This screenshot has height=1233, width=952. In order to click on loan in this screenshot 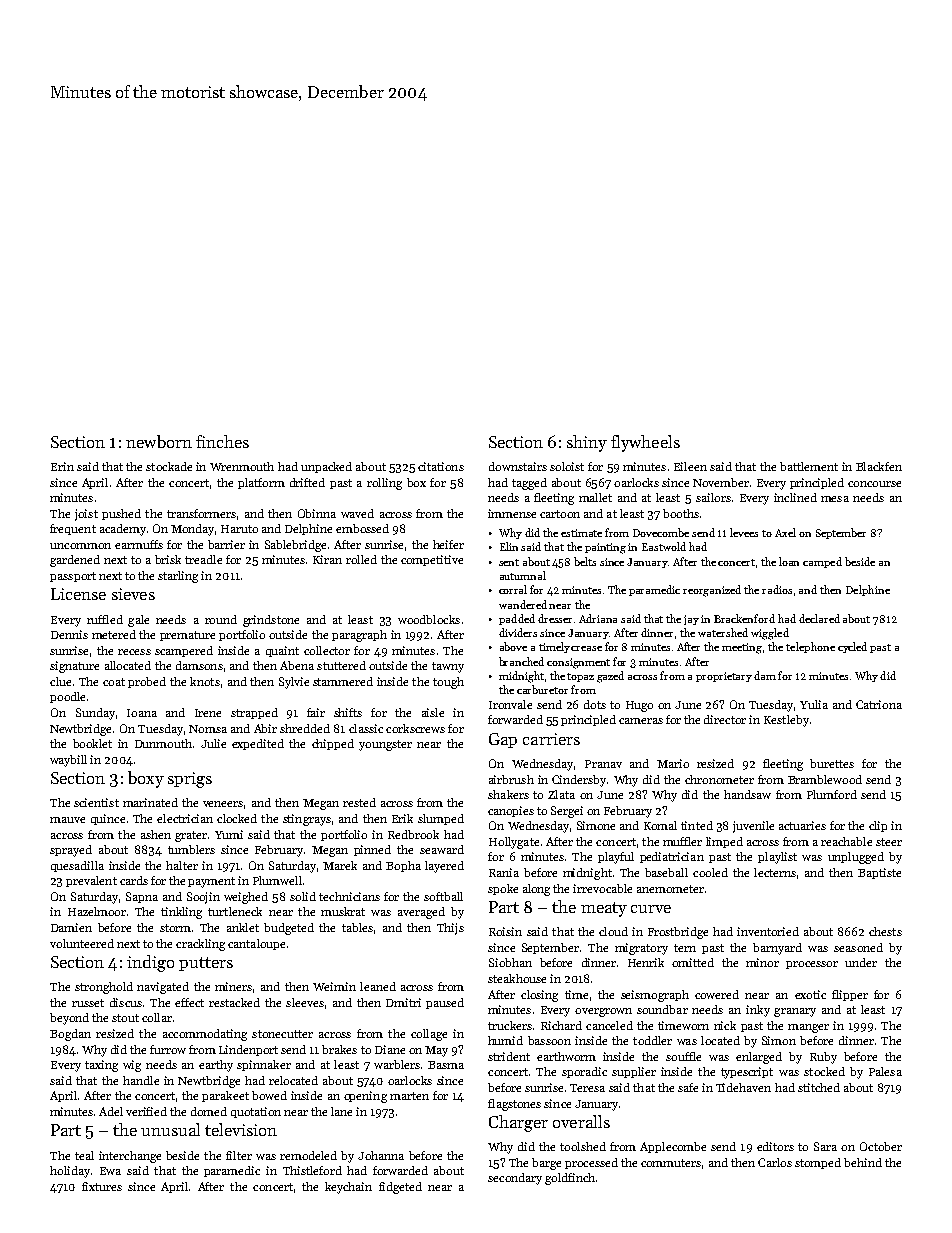, I will do `click(789, 561)`.
